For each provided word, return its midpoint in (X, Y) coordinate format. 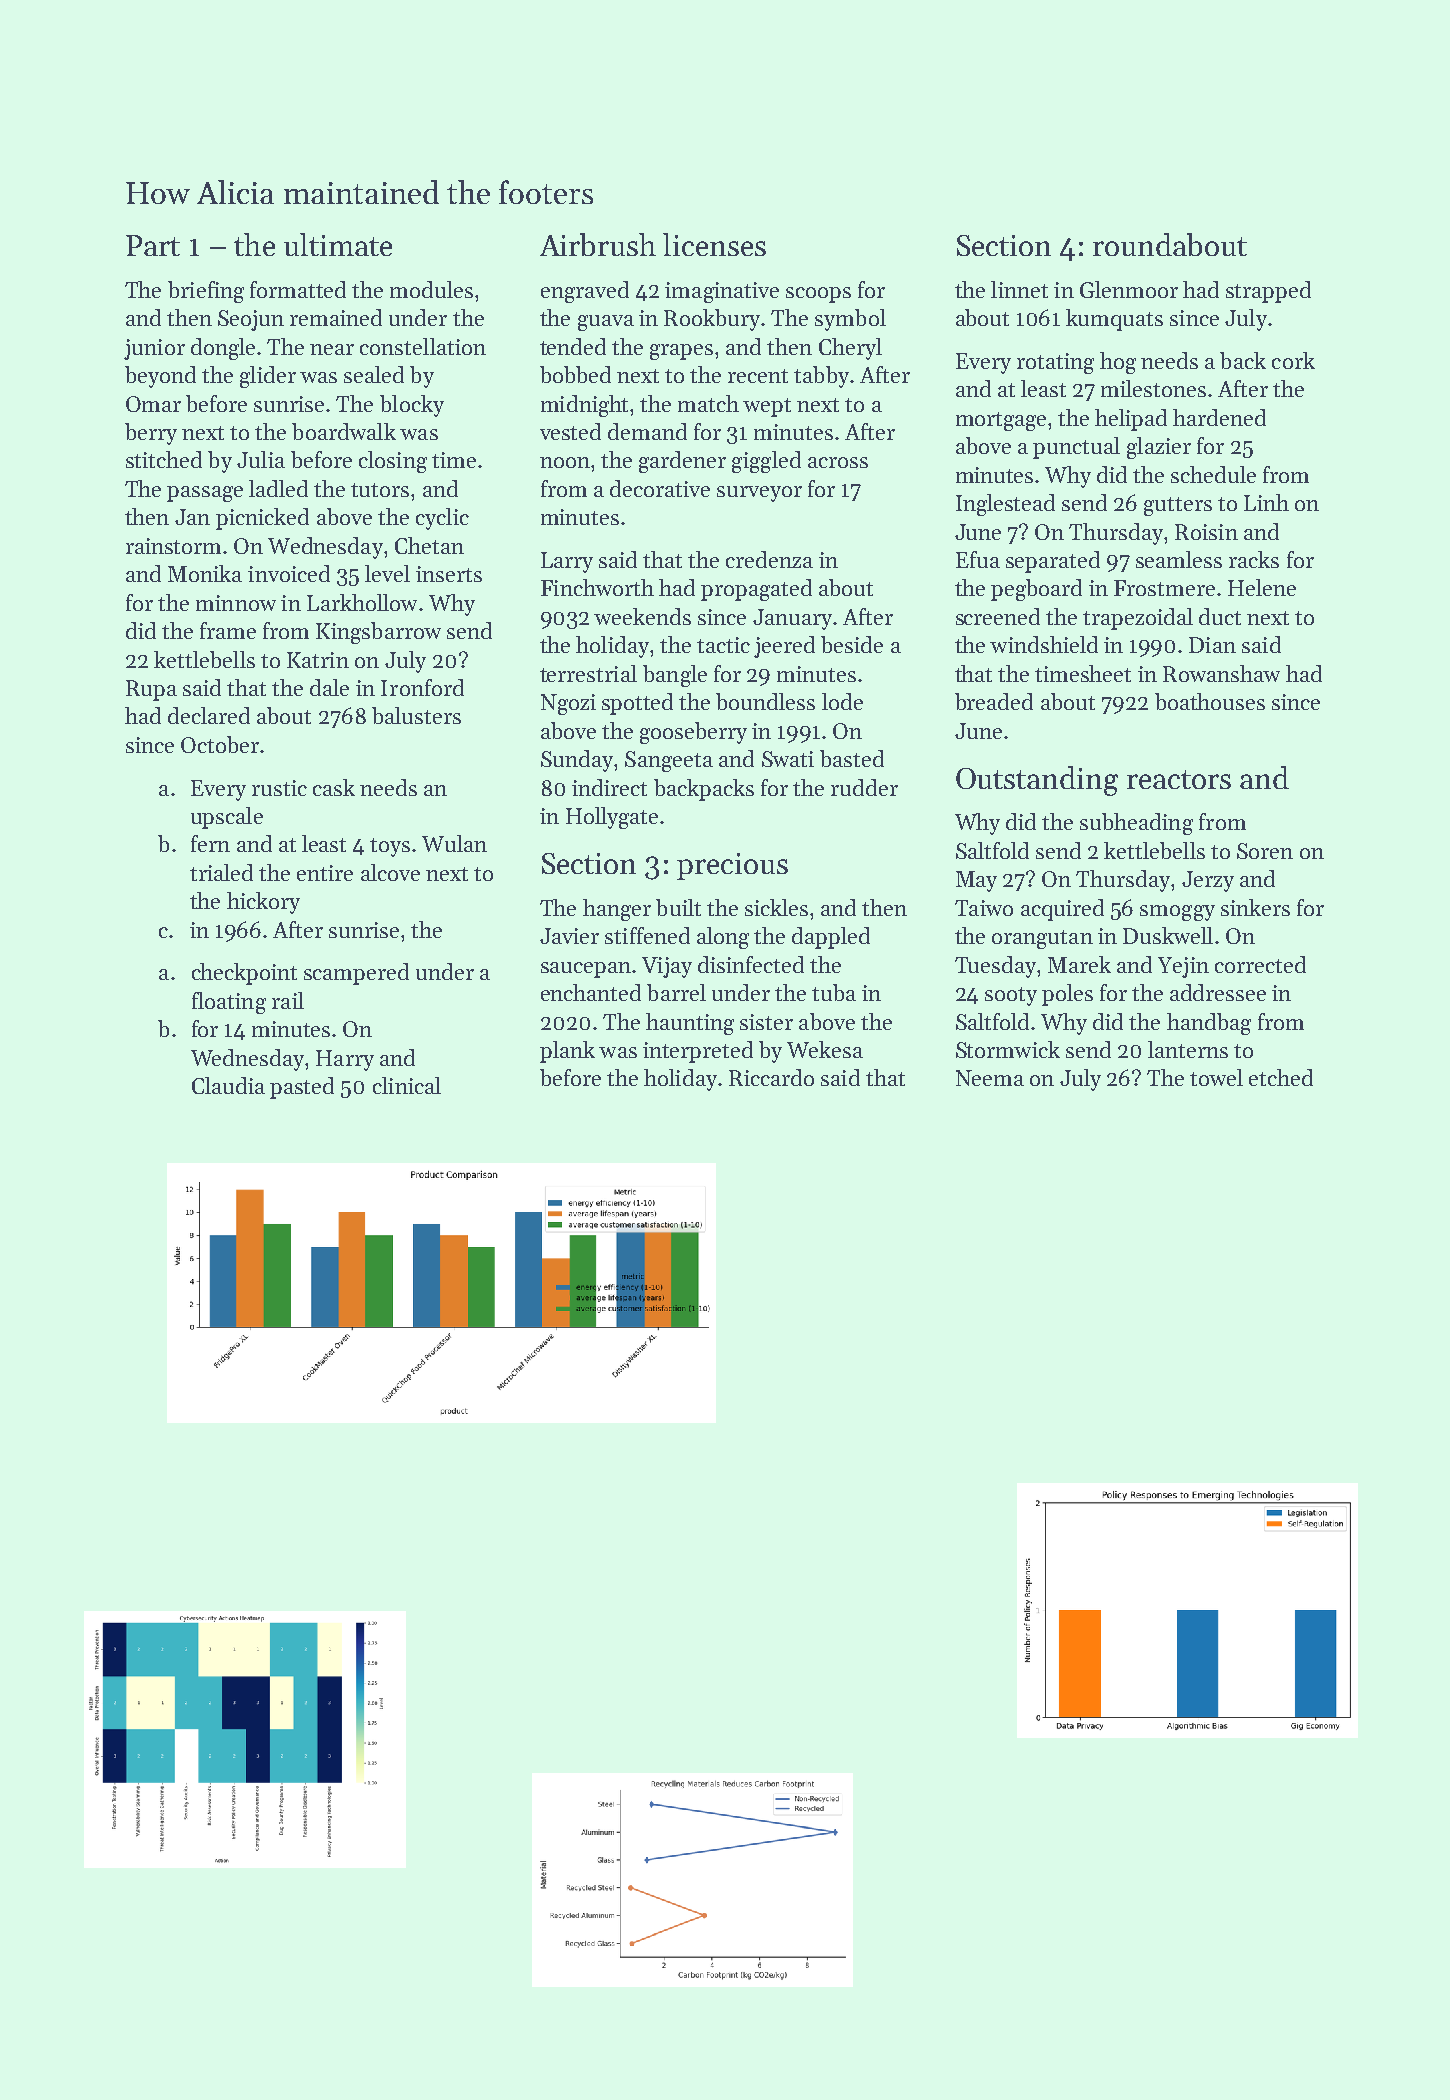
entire (325, 873)
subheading (1136, 824)
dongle (223, 349)
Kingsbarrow (378, 633)
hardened (1219, 417)
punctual (1076, 448)
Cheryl (850, 349)
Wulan (454, 843)
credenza (769, 559)
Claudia (228, 1085)
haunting (690, 1024)
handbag (1209, 1024)
